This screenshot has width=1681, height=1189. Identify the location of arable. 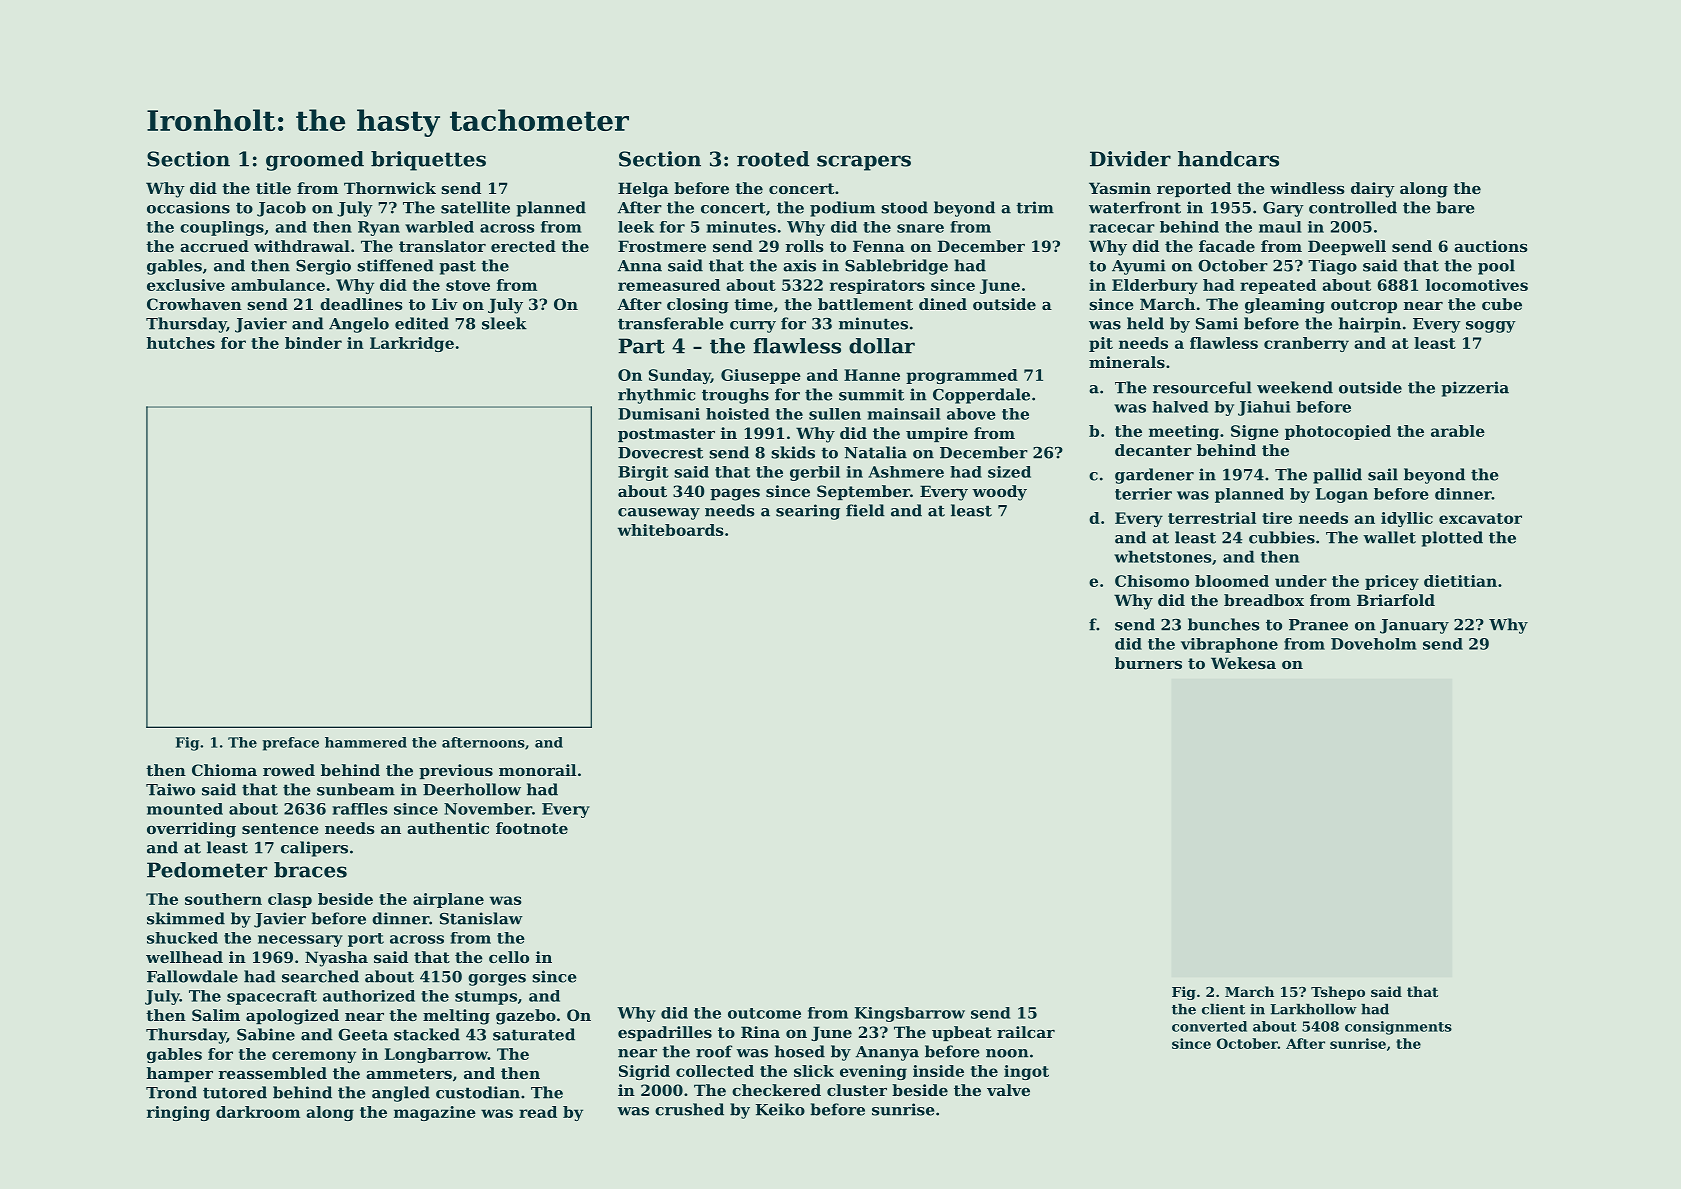
(1458, 431).
